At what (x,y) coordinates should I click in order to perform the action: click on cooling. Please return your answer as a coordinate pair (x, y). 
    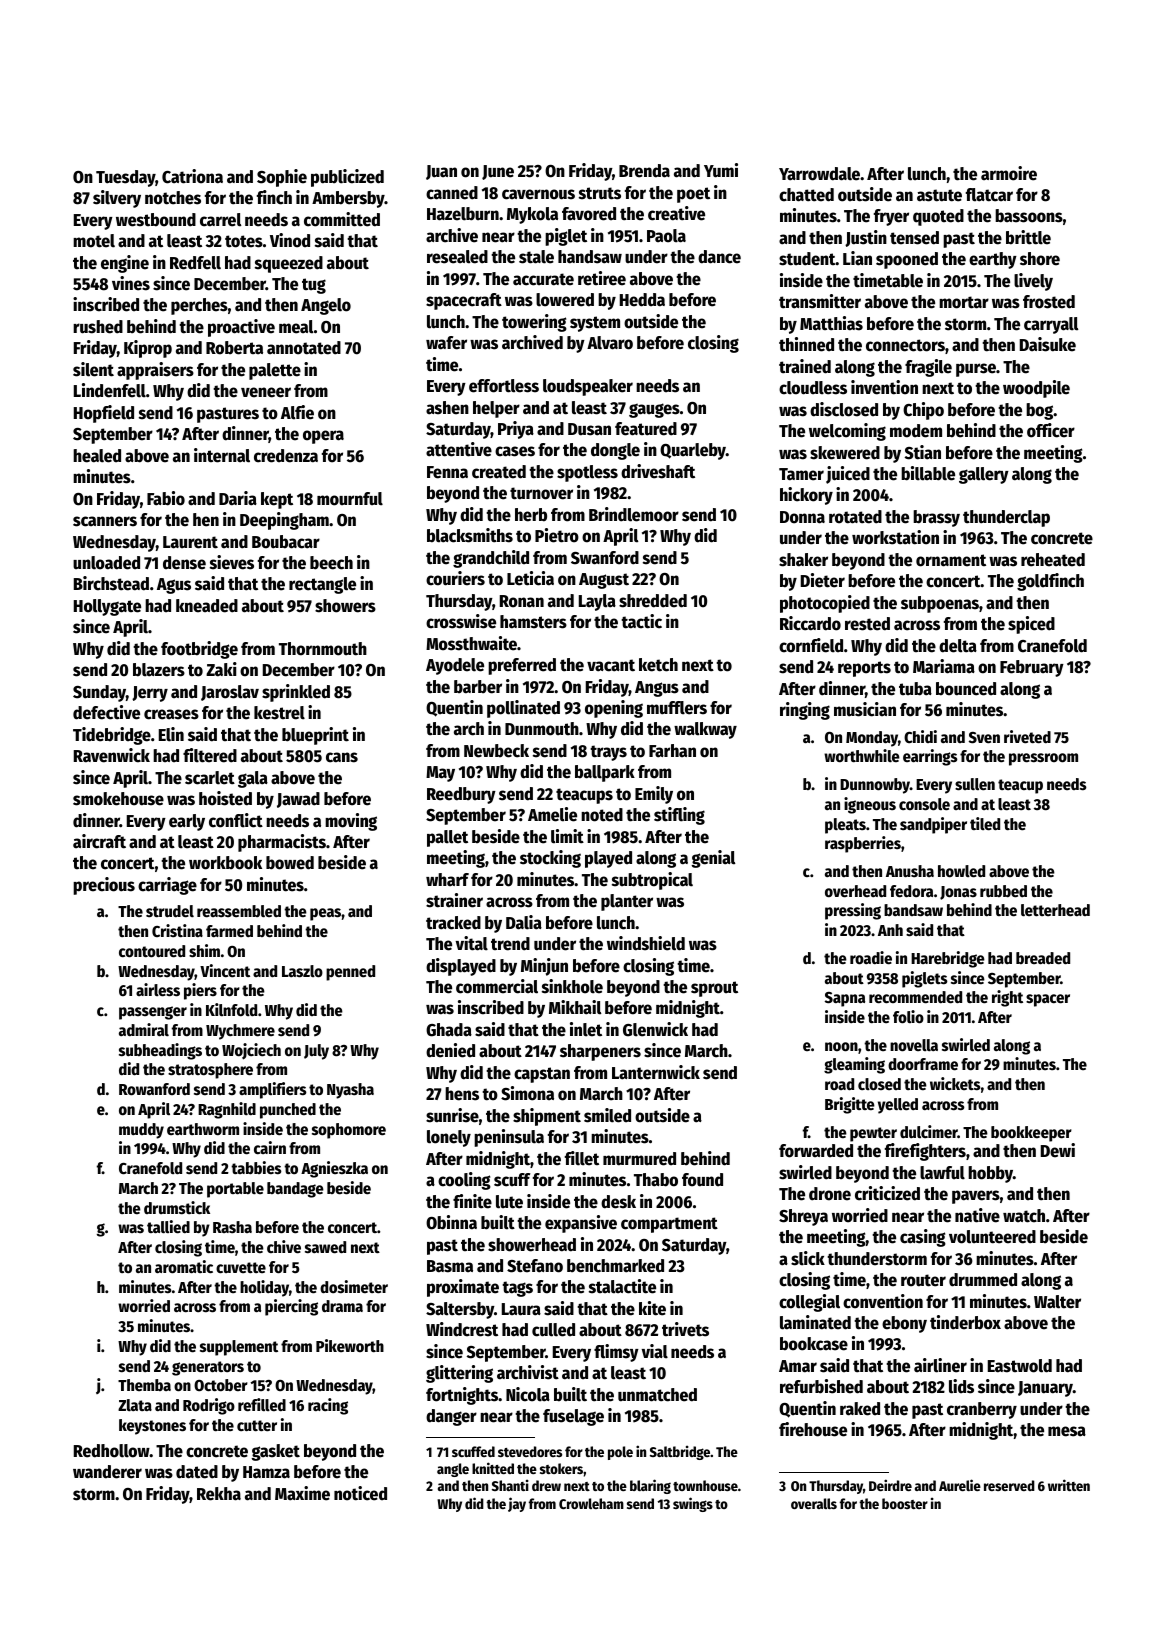
    Looking at the image, I should click on (464, 1181).
